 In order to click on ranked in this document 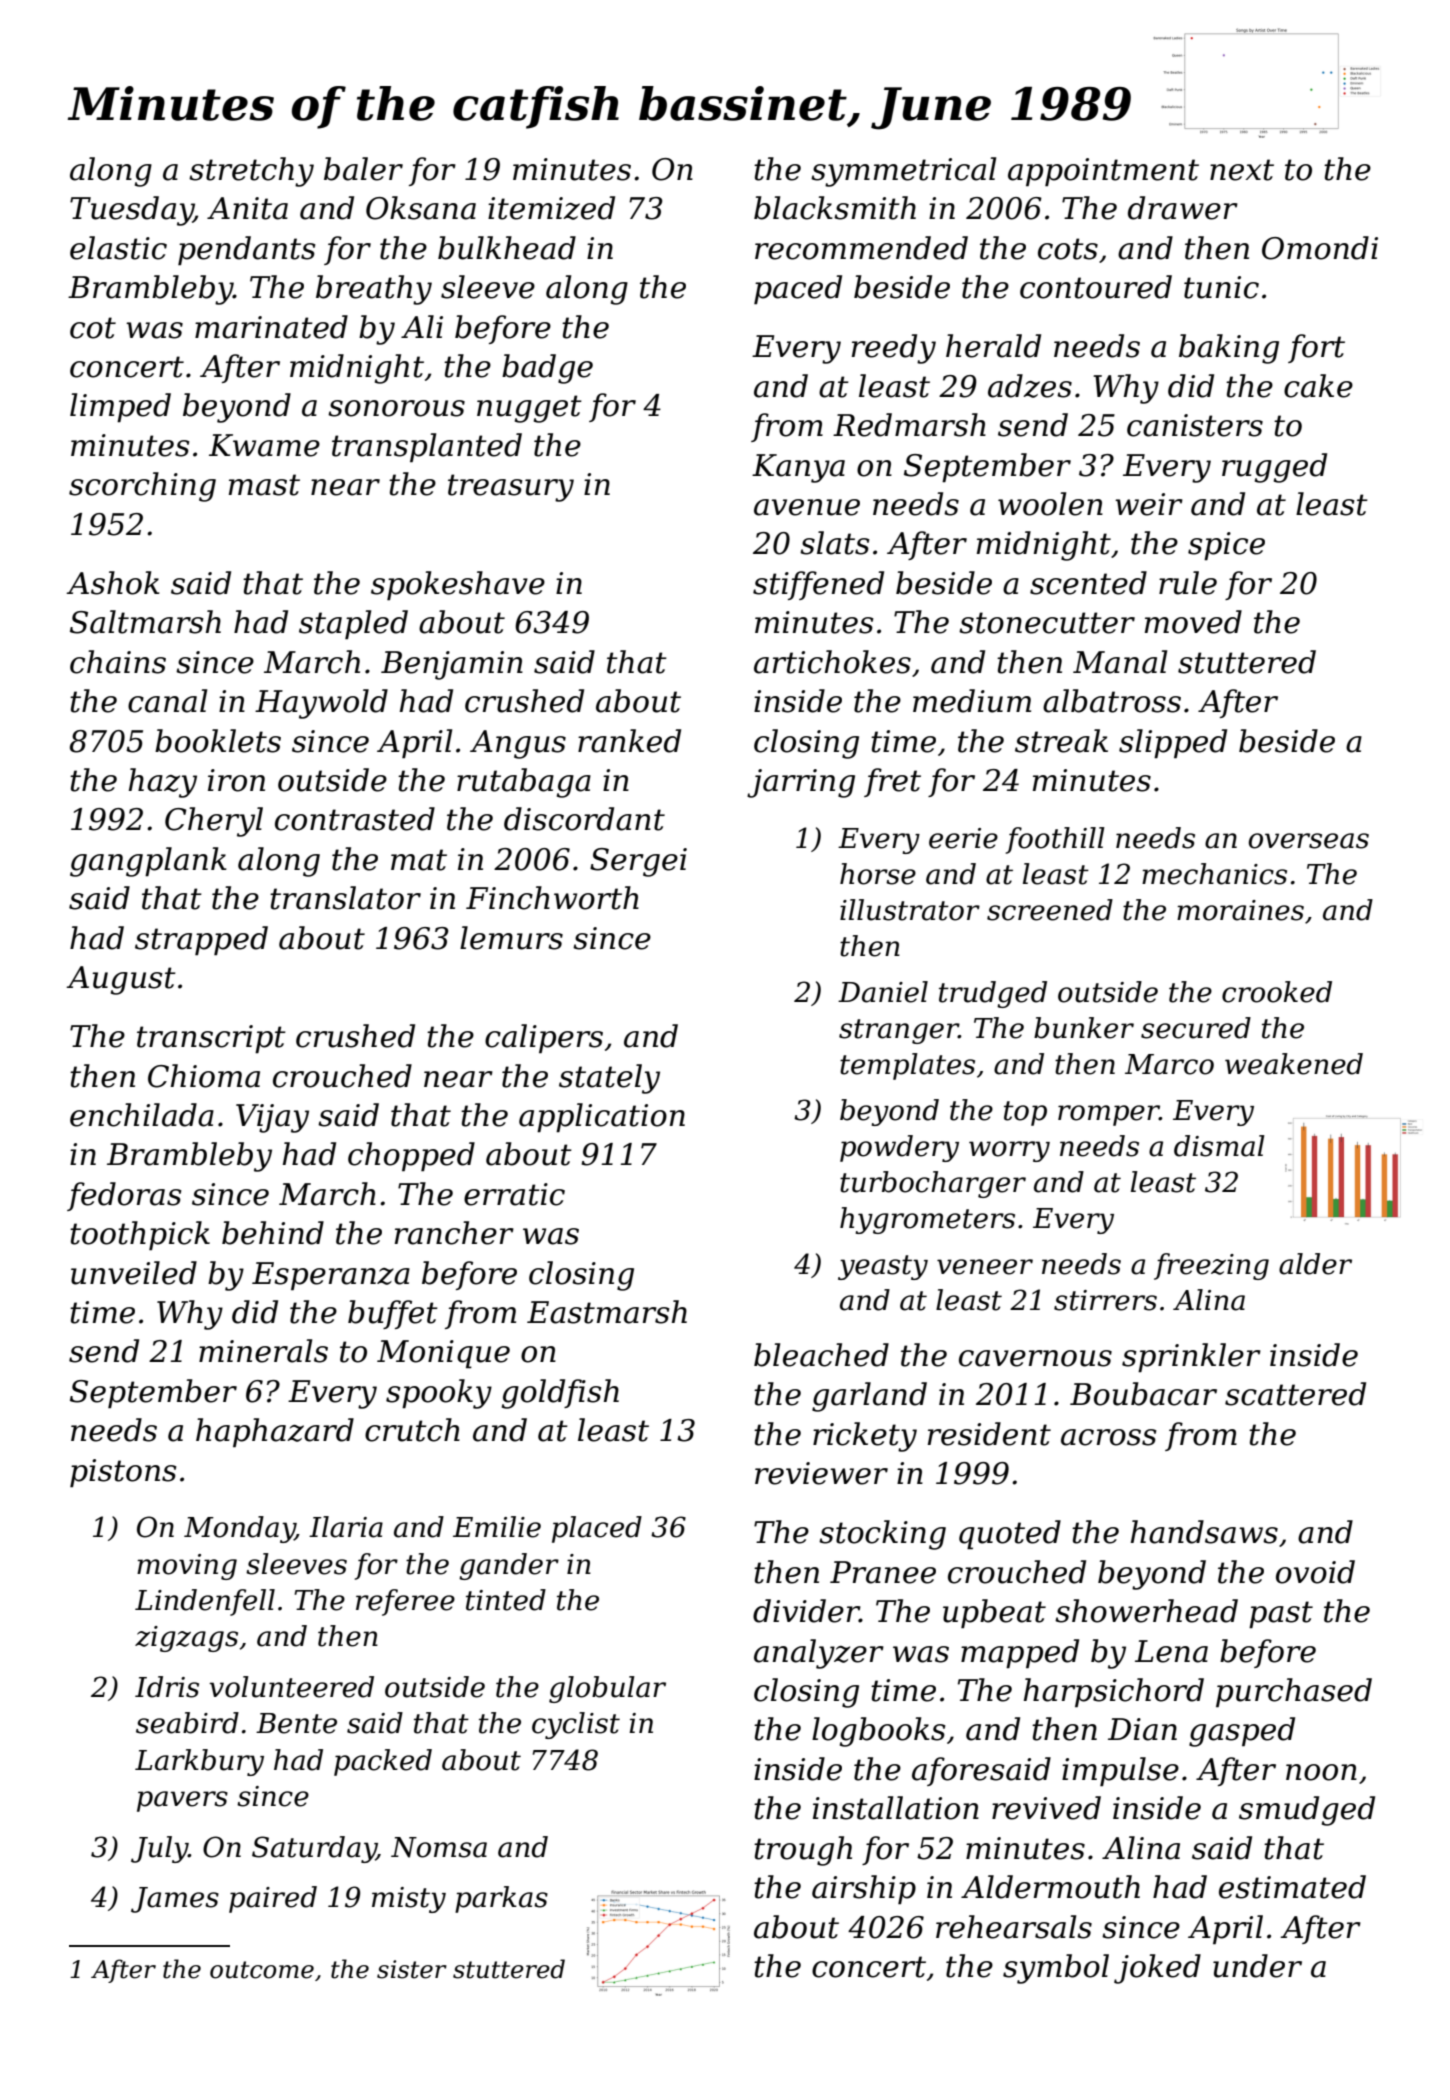, I will do `click(629, 741)`.
